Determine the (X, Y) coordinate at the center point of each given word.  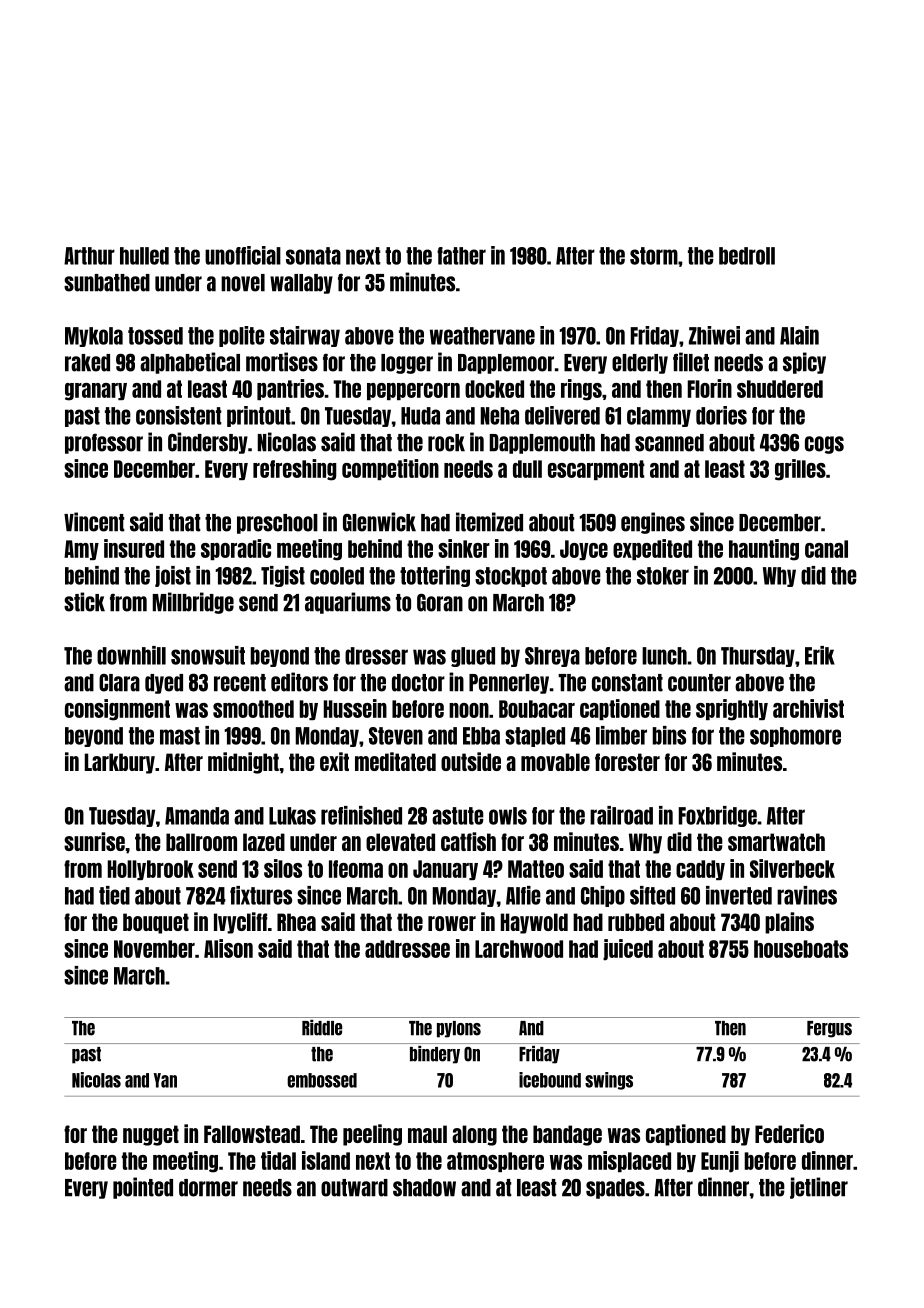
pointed (143, 1188)
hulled (144, 256)
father (461, 256)
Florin (710, 388)
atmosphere (495, 1162)
